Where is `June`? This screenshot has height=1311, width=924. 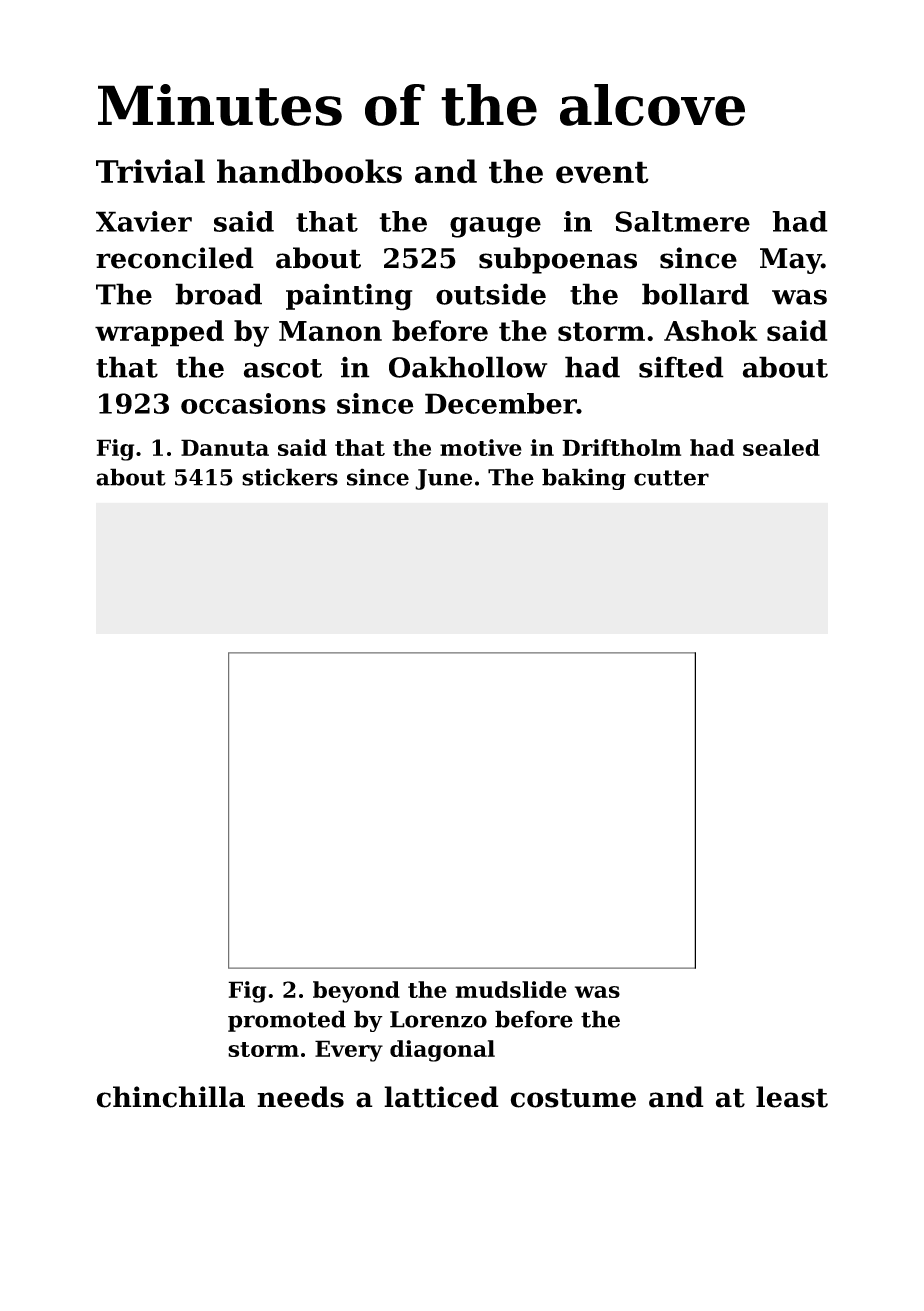 June is located at coordinates (443, 479).
